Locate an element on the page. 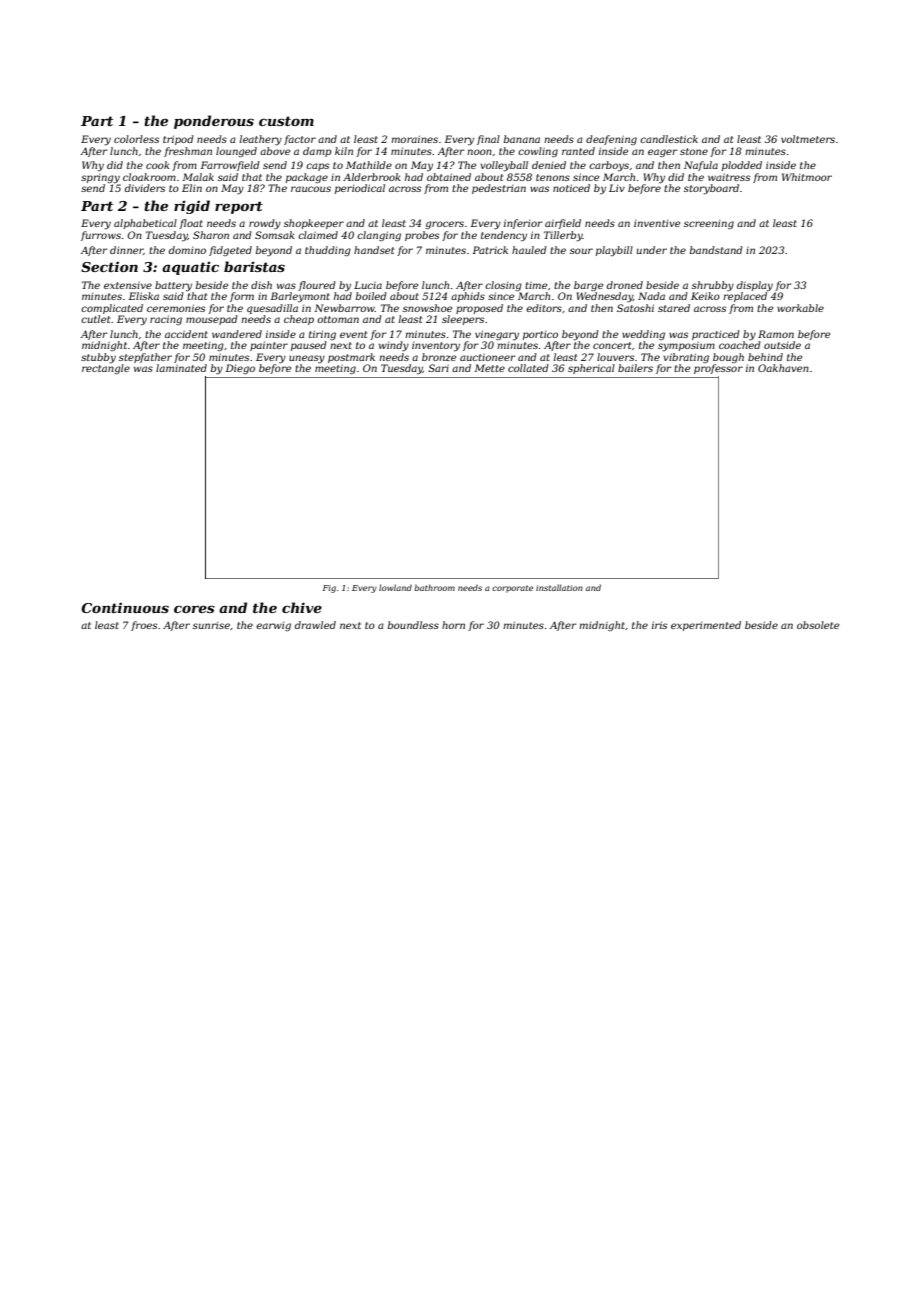 This document has width=924, height=1308. rectangle is located at coordinates (106, 369).
